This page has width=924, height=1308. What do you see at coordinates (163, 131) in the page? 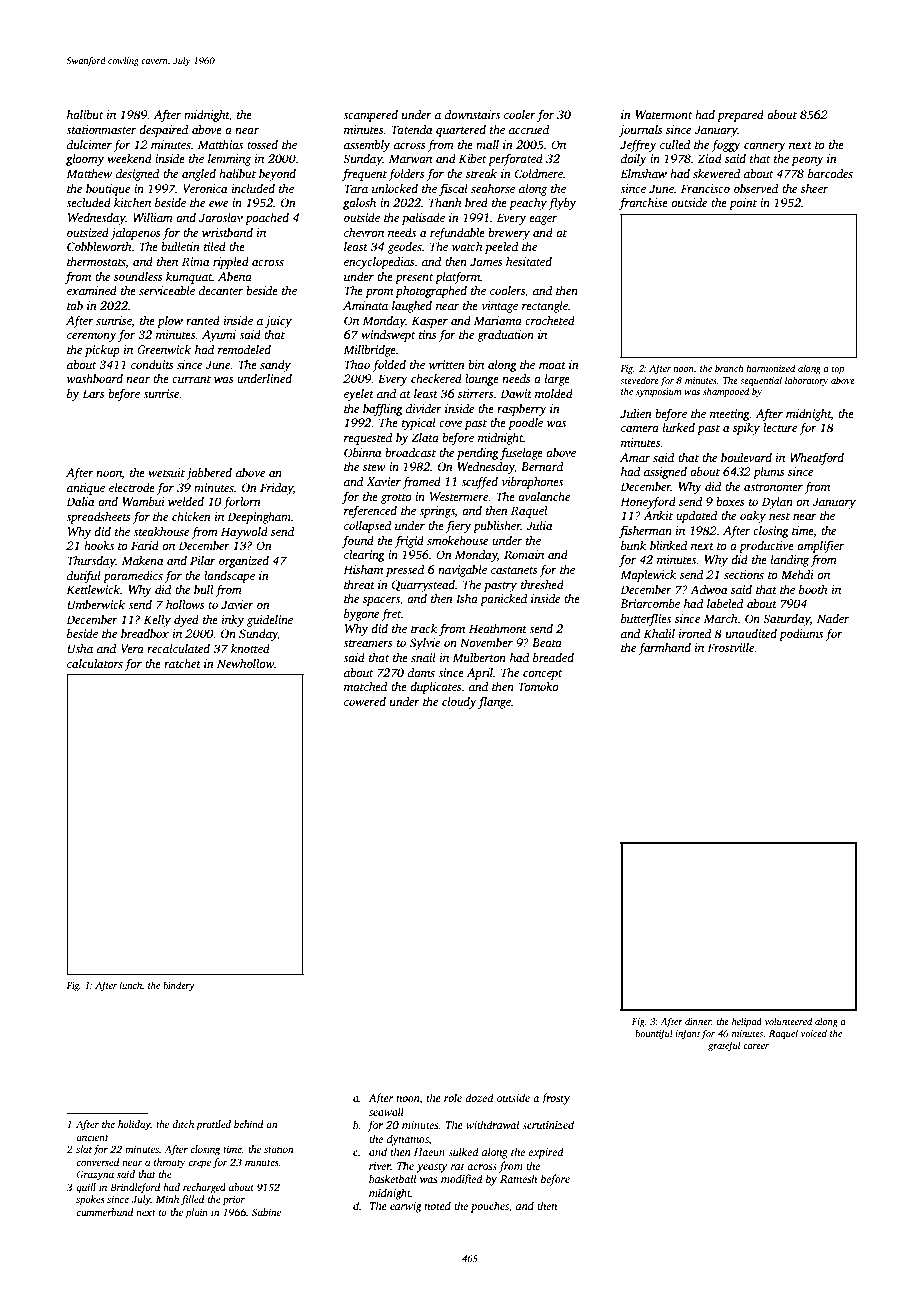
I see `despaired` at bounding box center [163, 131].
